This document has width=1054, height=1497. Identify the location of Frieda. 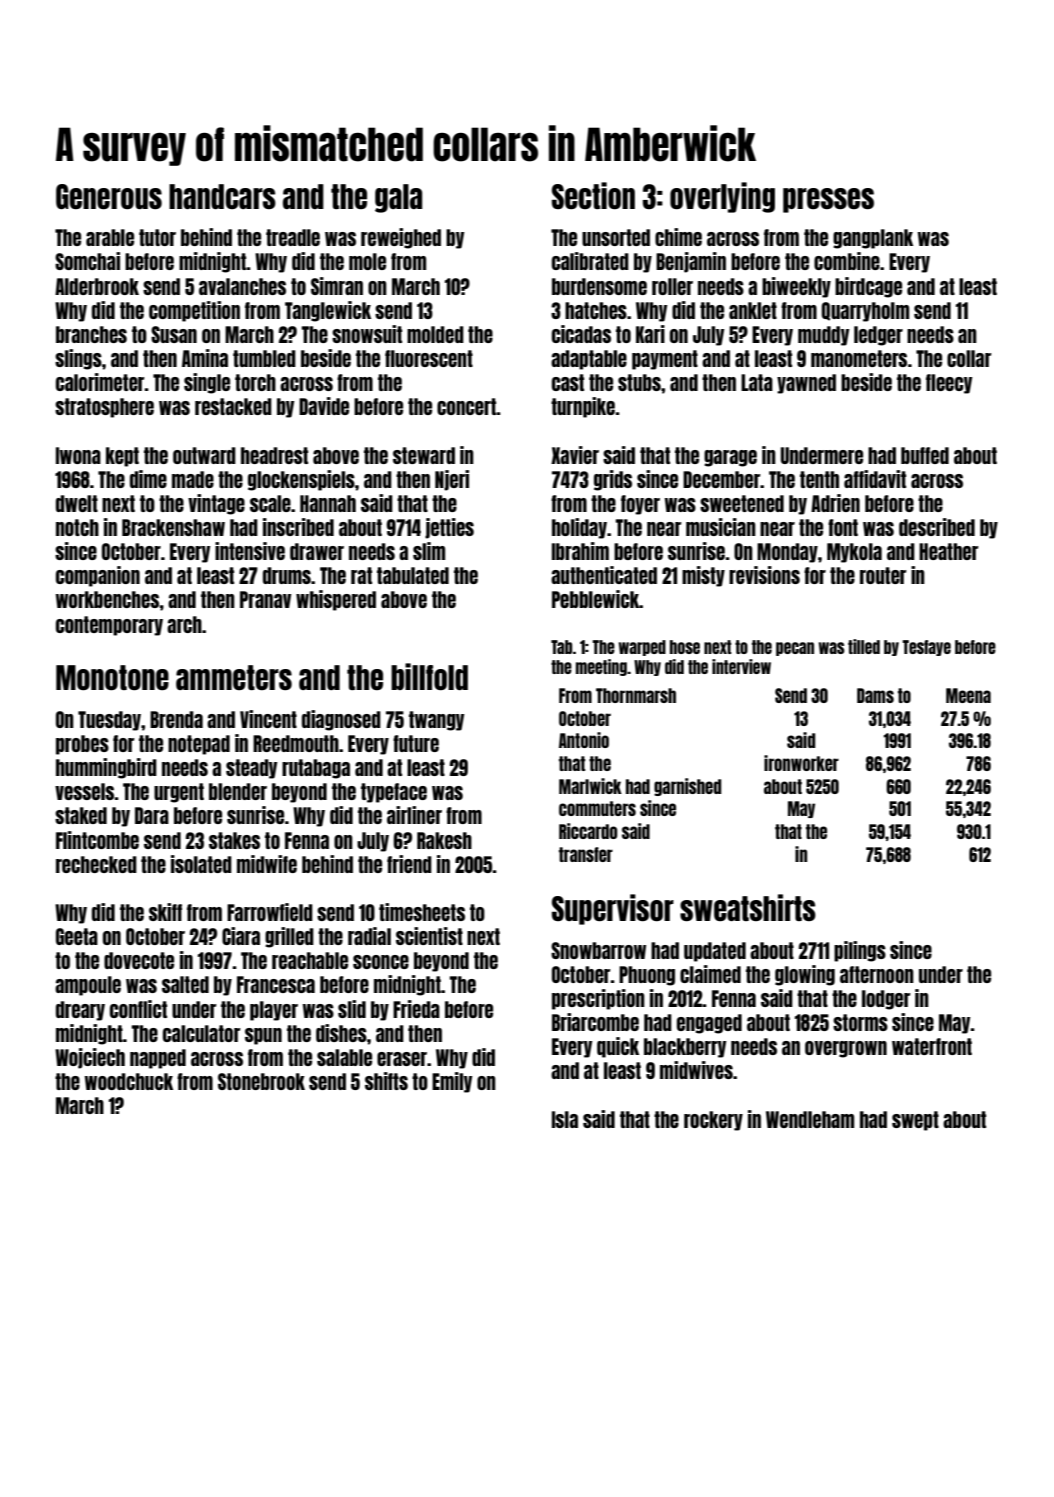
(416, 1009).
